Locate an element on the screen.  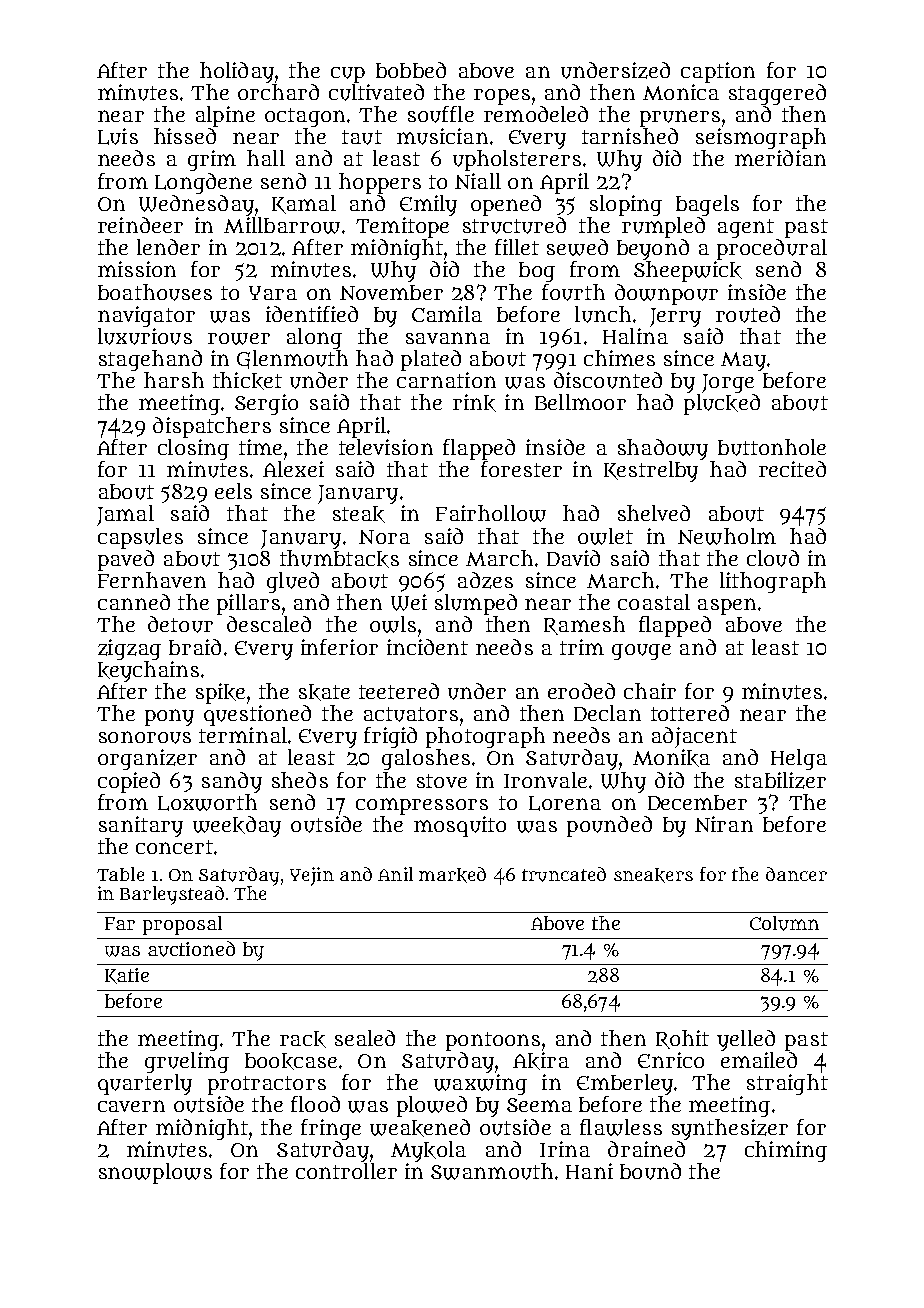
Millbarrow is located at coordinates (282, 225).
